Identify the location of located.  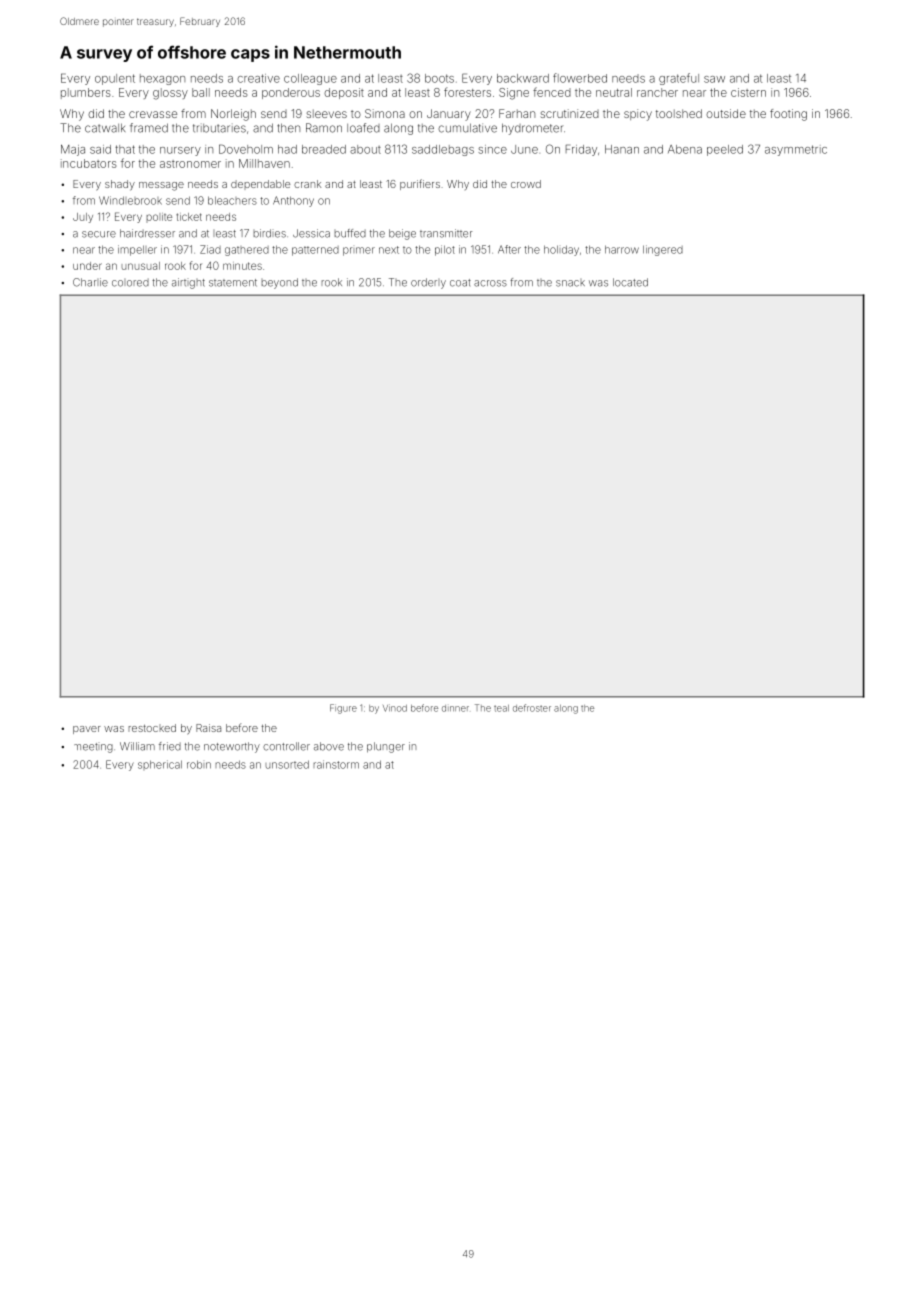
(630, 282).
